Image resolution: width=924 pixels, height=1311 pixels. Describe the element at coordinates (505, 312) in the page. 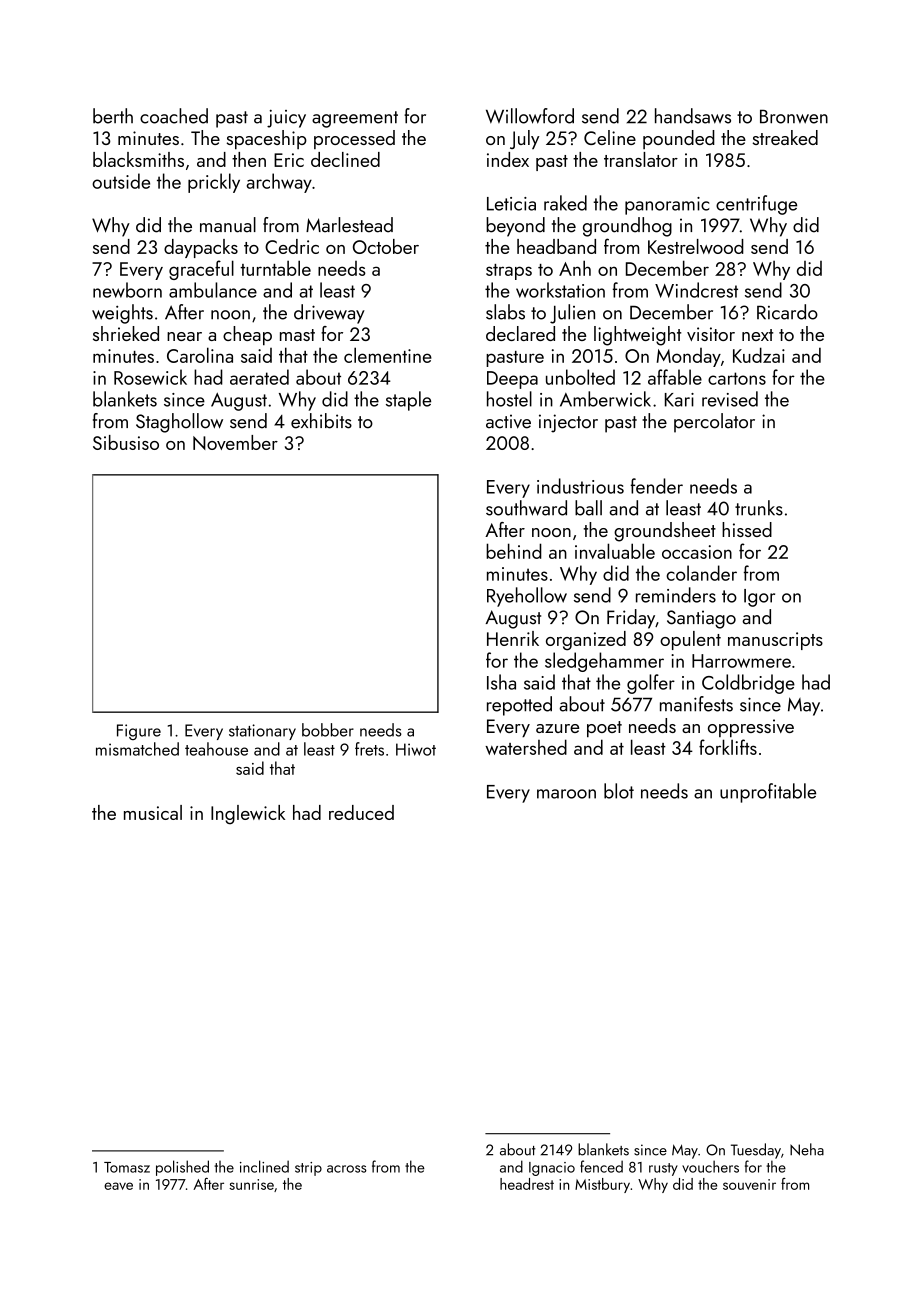

I see `slabs` at that location.
